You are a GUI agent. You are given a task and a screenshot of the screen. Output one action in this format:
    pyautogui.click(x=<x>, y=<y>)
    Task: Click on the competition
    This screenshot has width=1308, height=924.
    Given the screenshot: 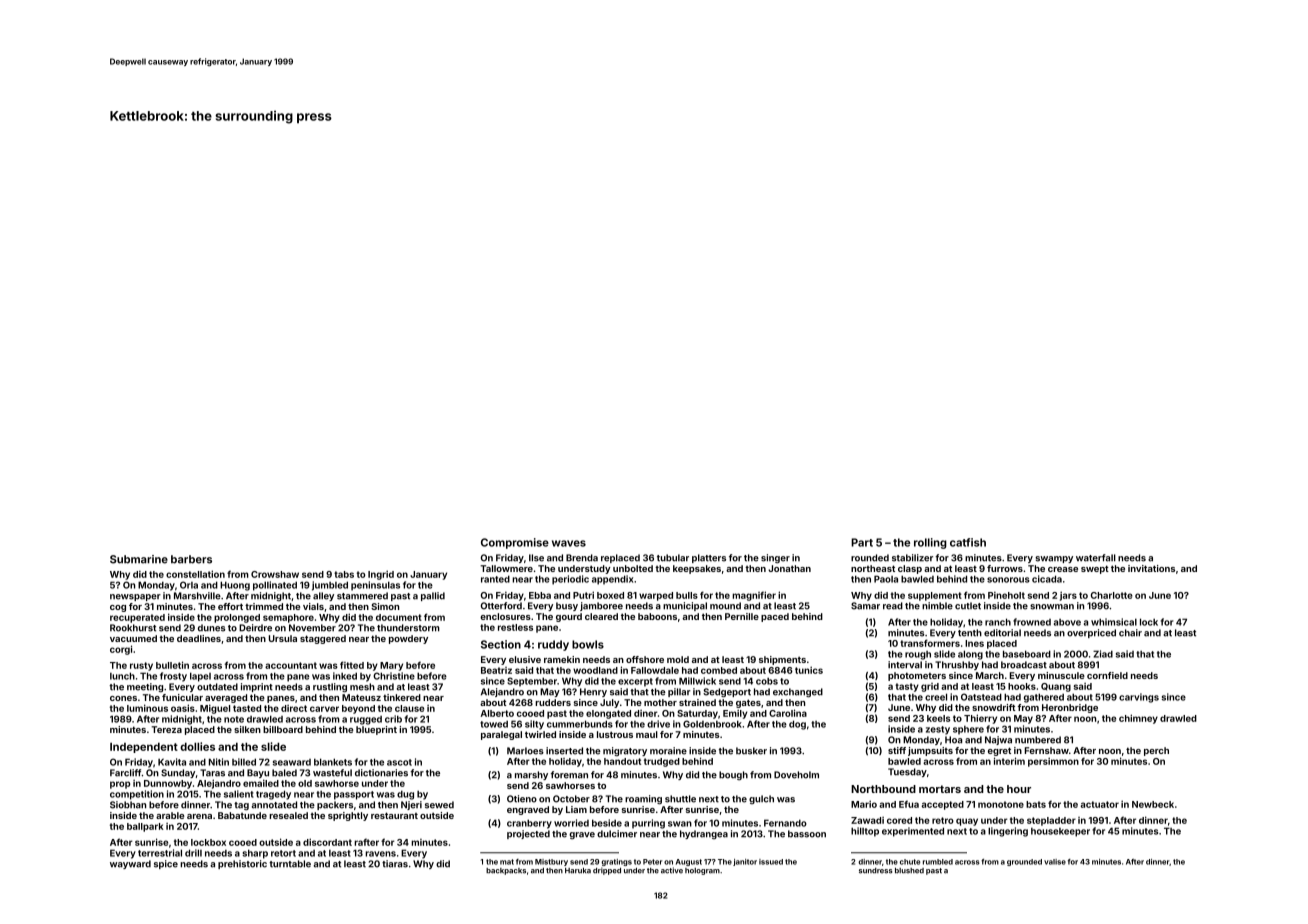 What is the action you would take?
    pyautogui.click(x=137, y=795)
